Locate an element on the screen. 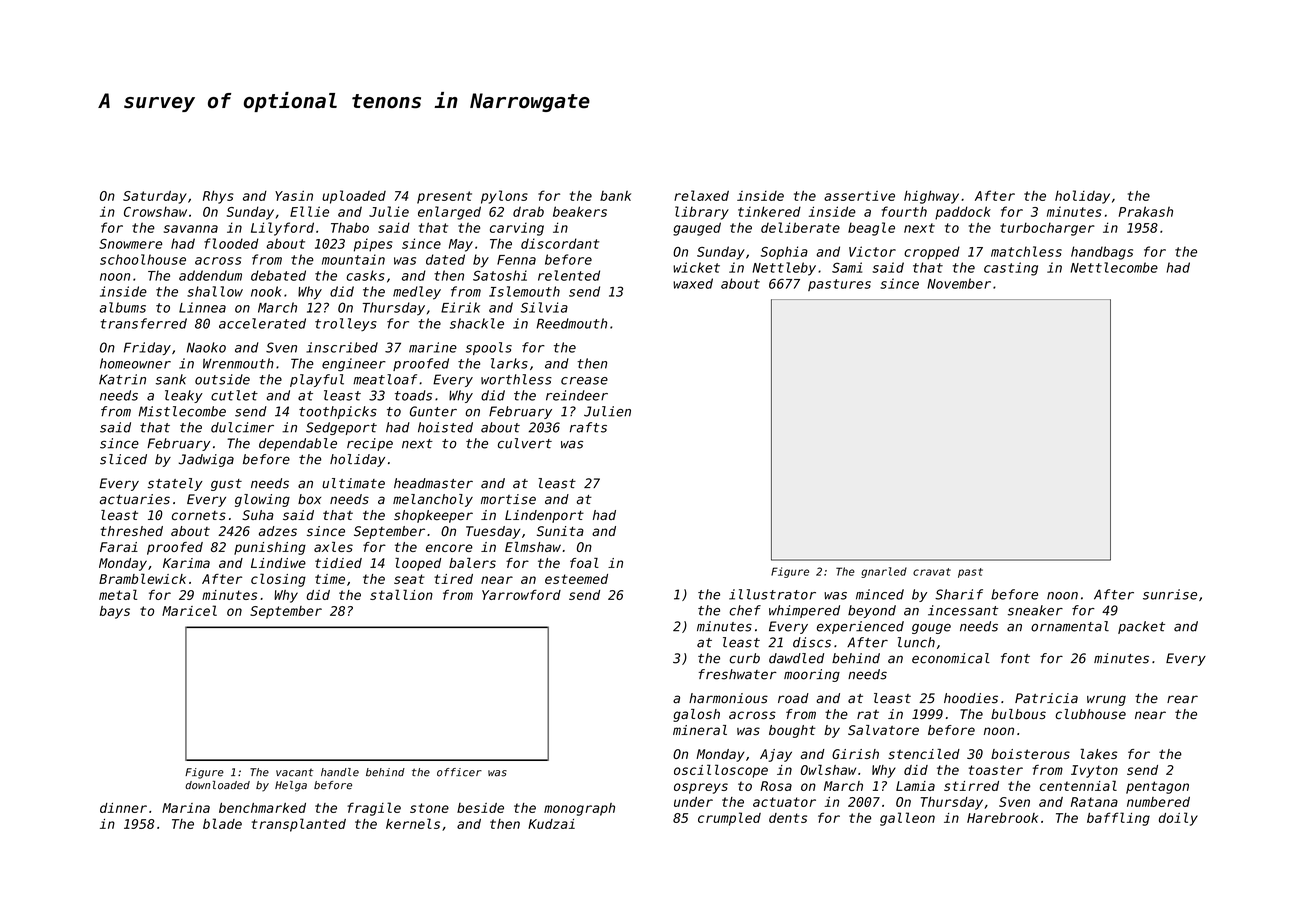 The height and width of the screenshot is (924, 1308). casting is located at coordinates (1011, 269).
